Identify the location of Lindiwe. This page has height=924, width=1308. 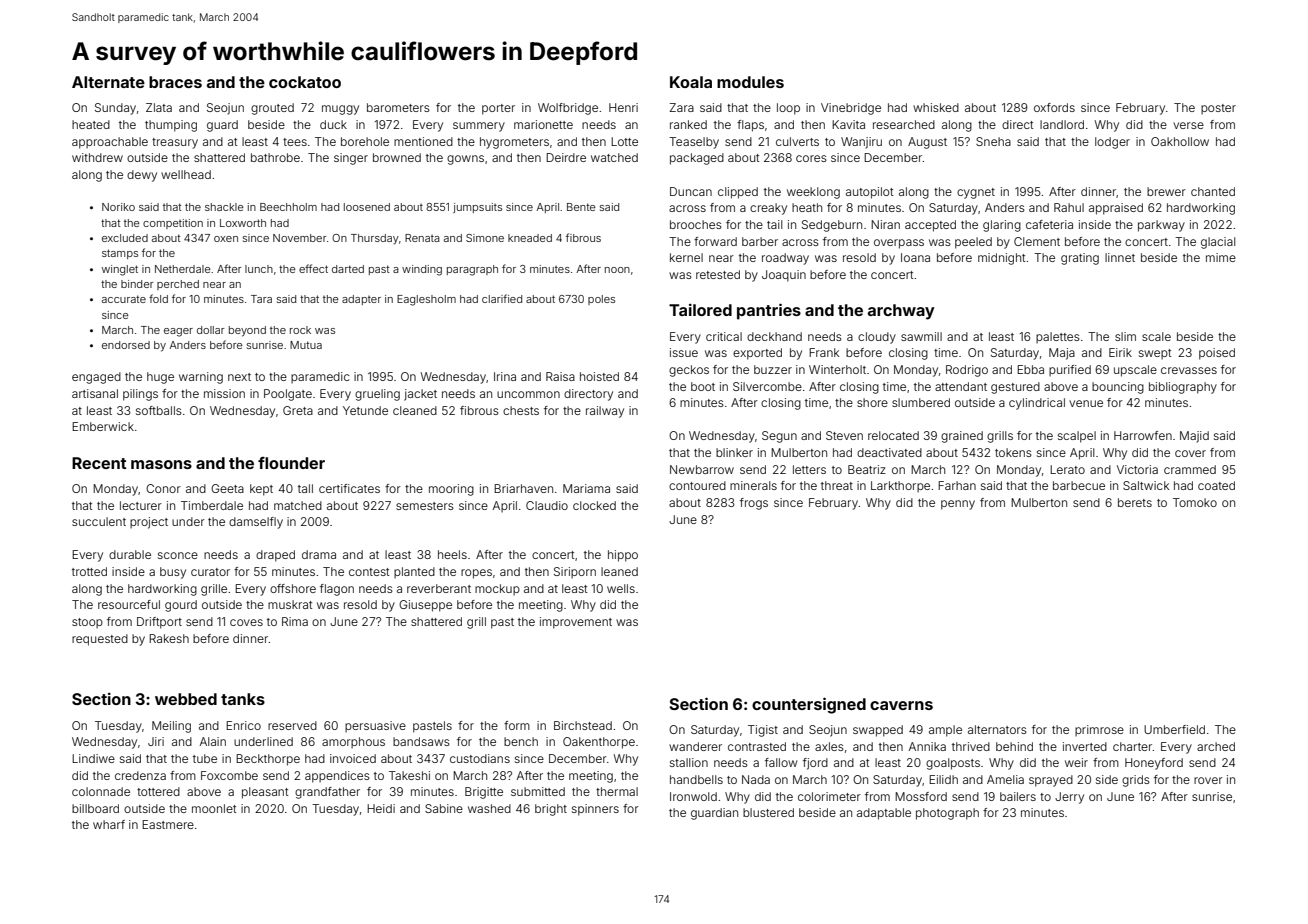
(93, 758).
